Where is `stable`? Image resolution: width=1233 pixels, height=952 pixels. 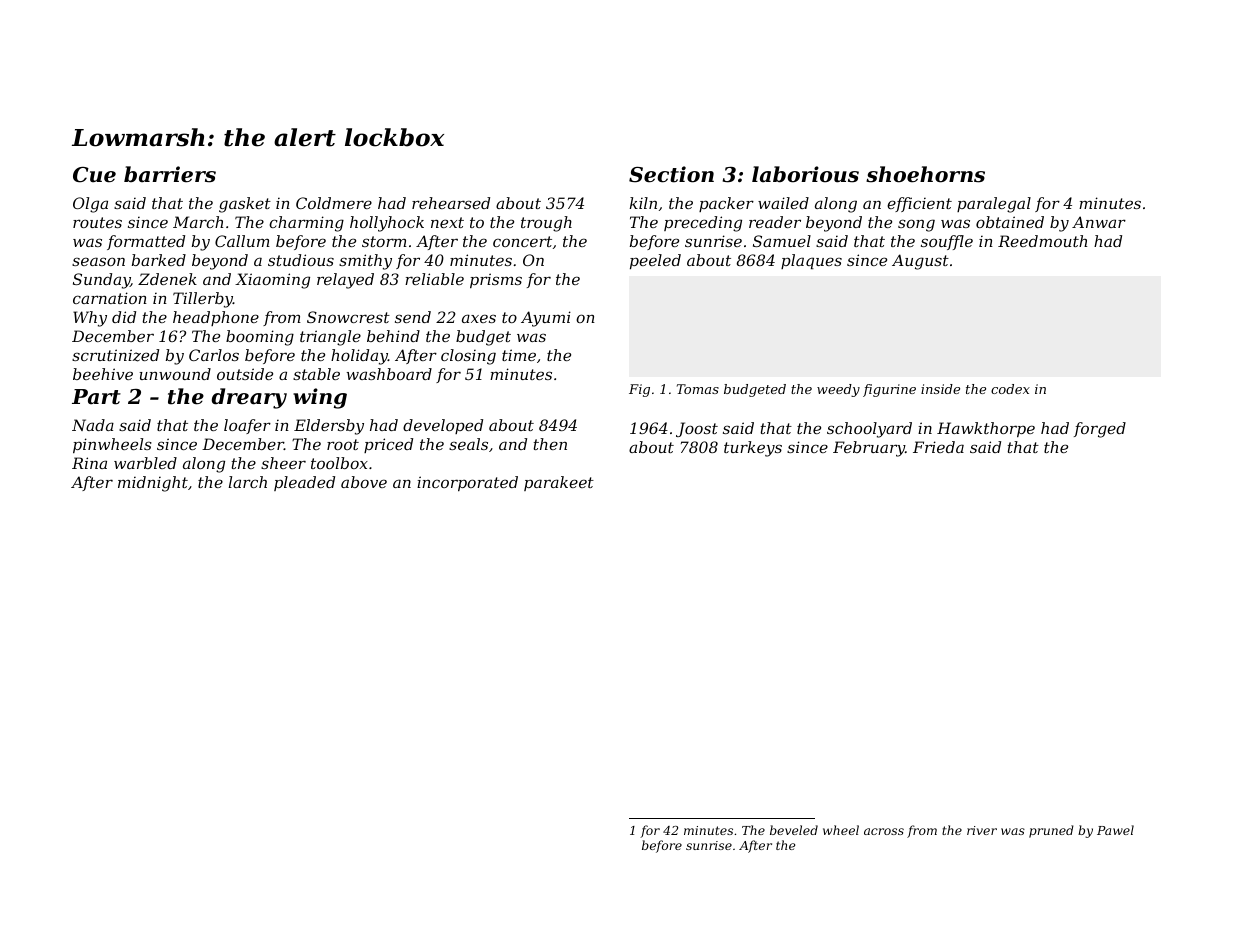
stable is located at coordinates (316, 374).
